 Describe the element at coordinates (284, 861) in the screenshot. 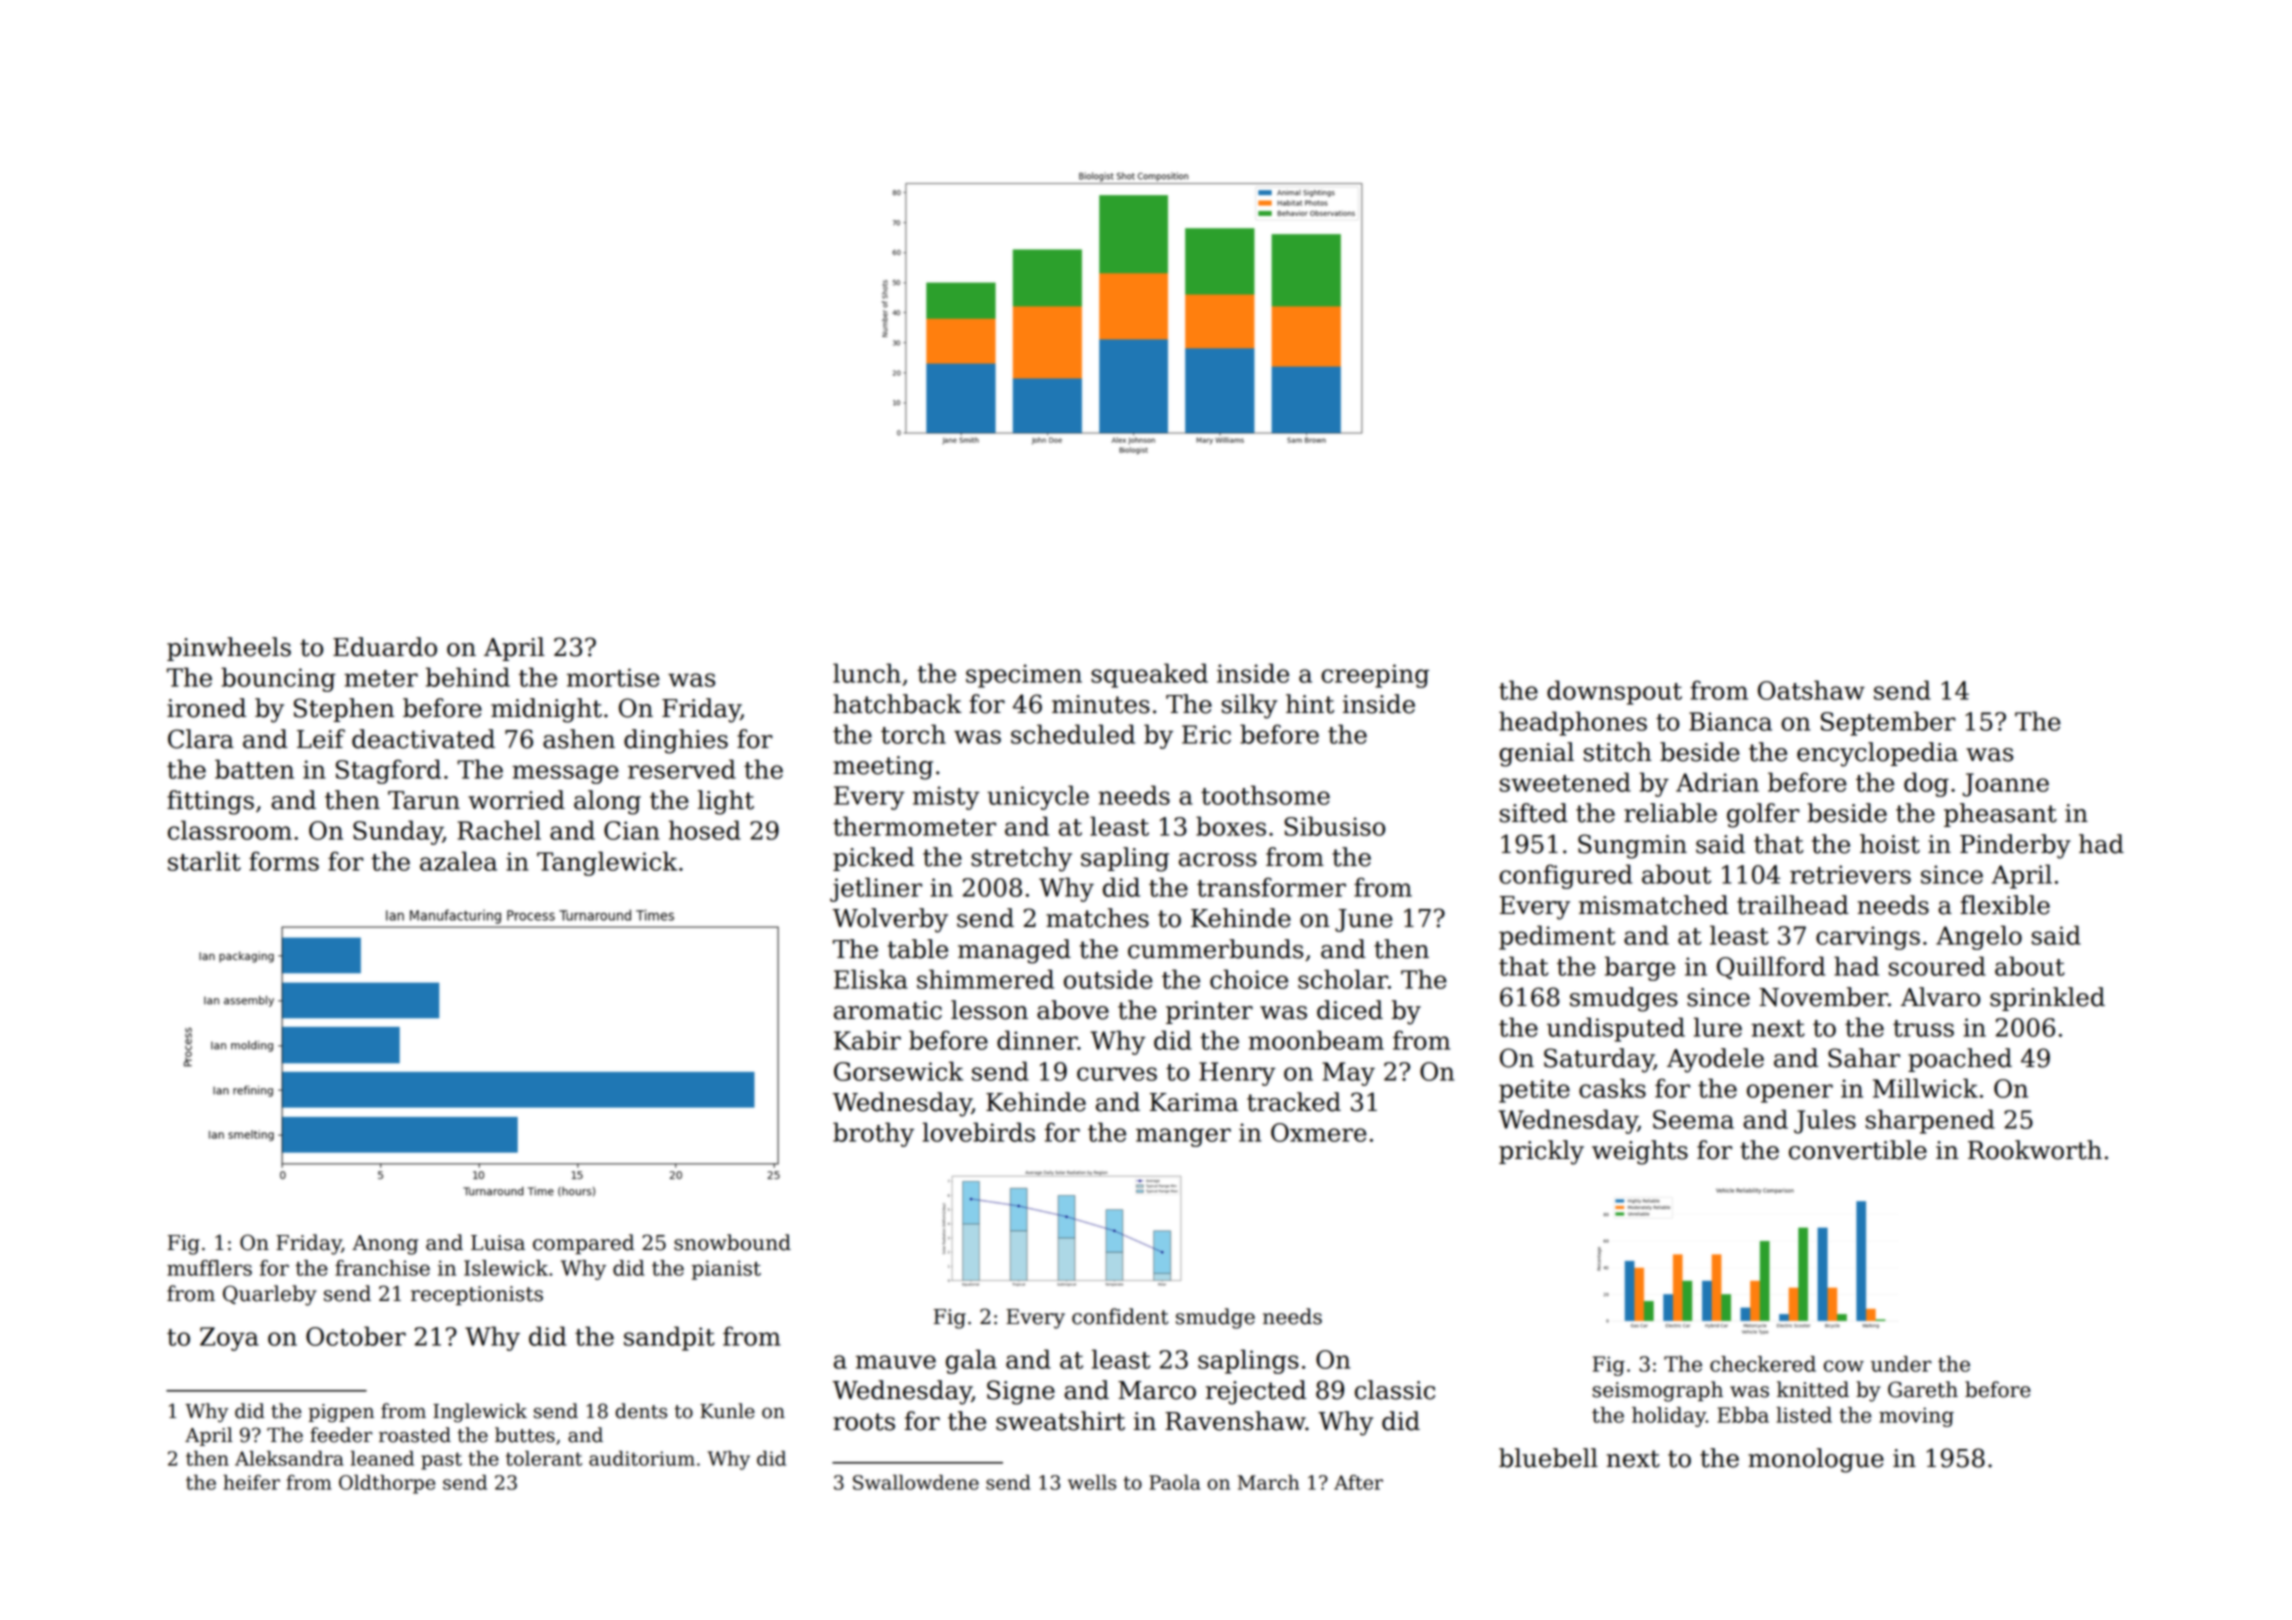

I see `forms` at that location.
